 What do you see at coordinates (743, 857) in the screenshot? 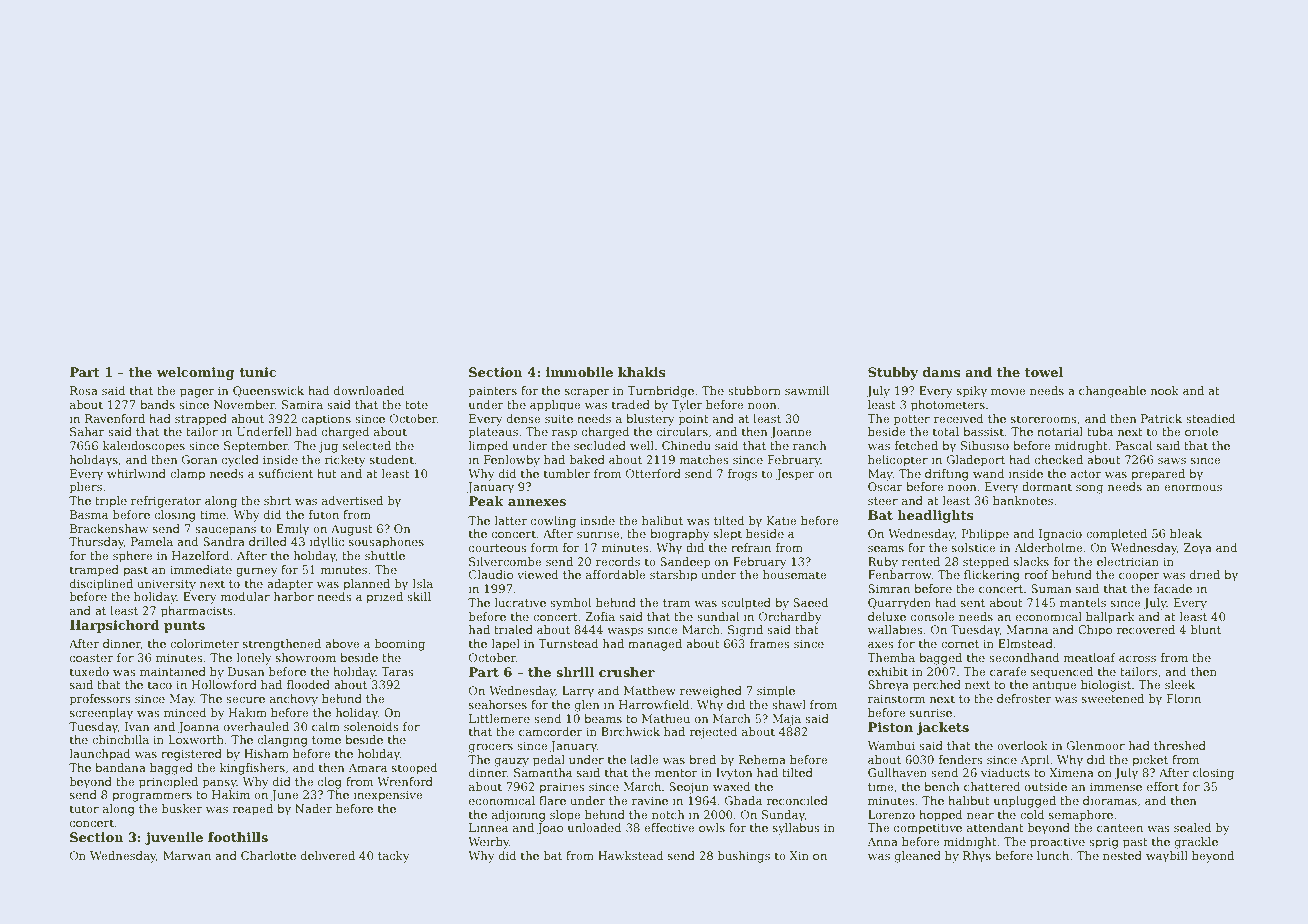
I see `bushings` at bounding box center [743, 857].
